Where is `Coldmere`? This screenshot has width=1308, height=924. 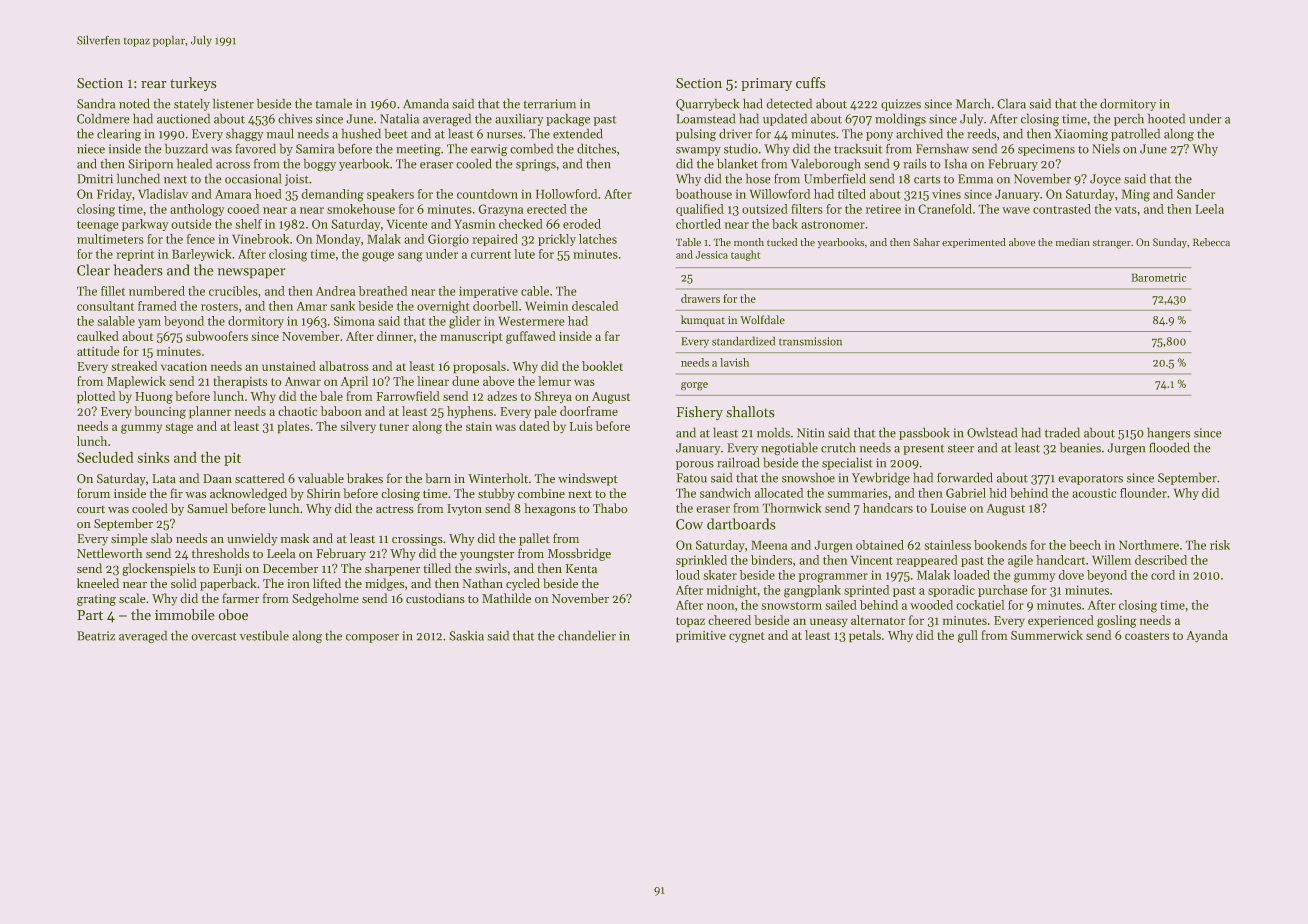
Coldmere is located at coordinates (103, 119).
